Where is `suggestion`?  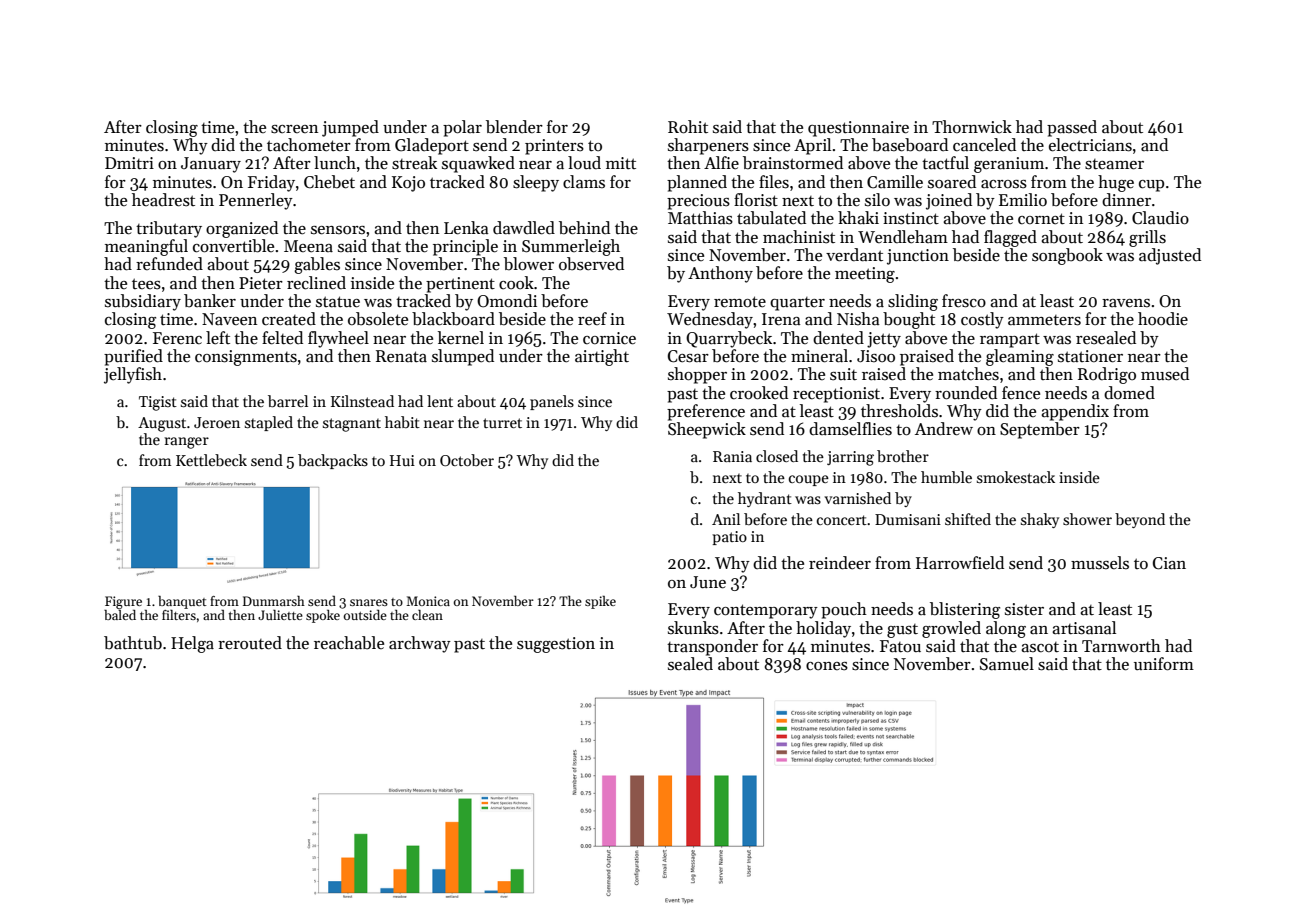
suggestion is located at coordinates (556, 645).
